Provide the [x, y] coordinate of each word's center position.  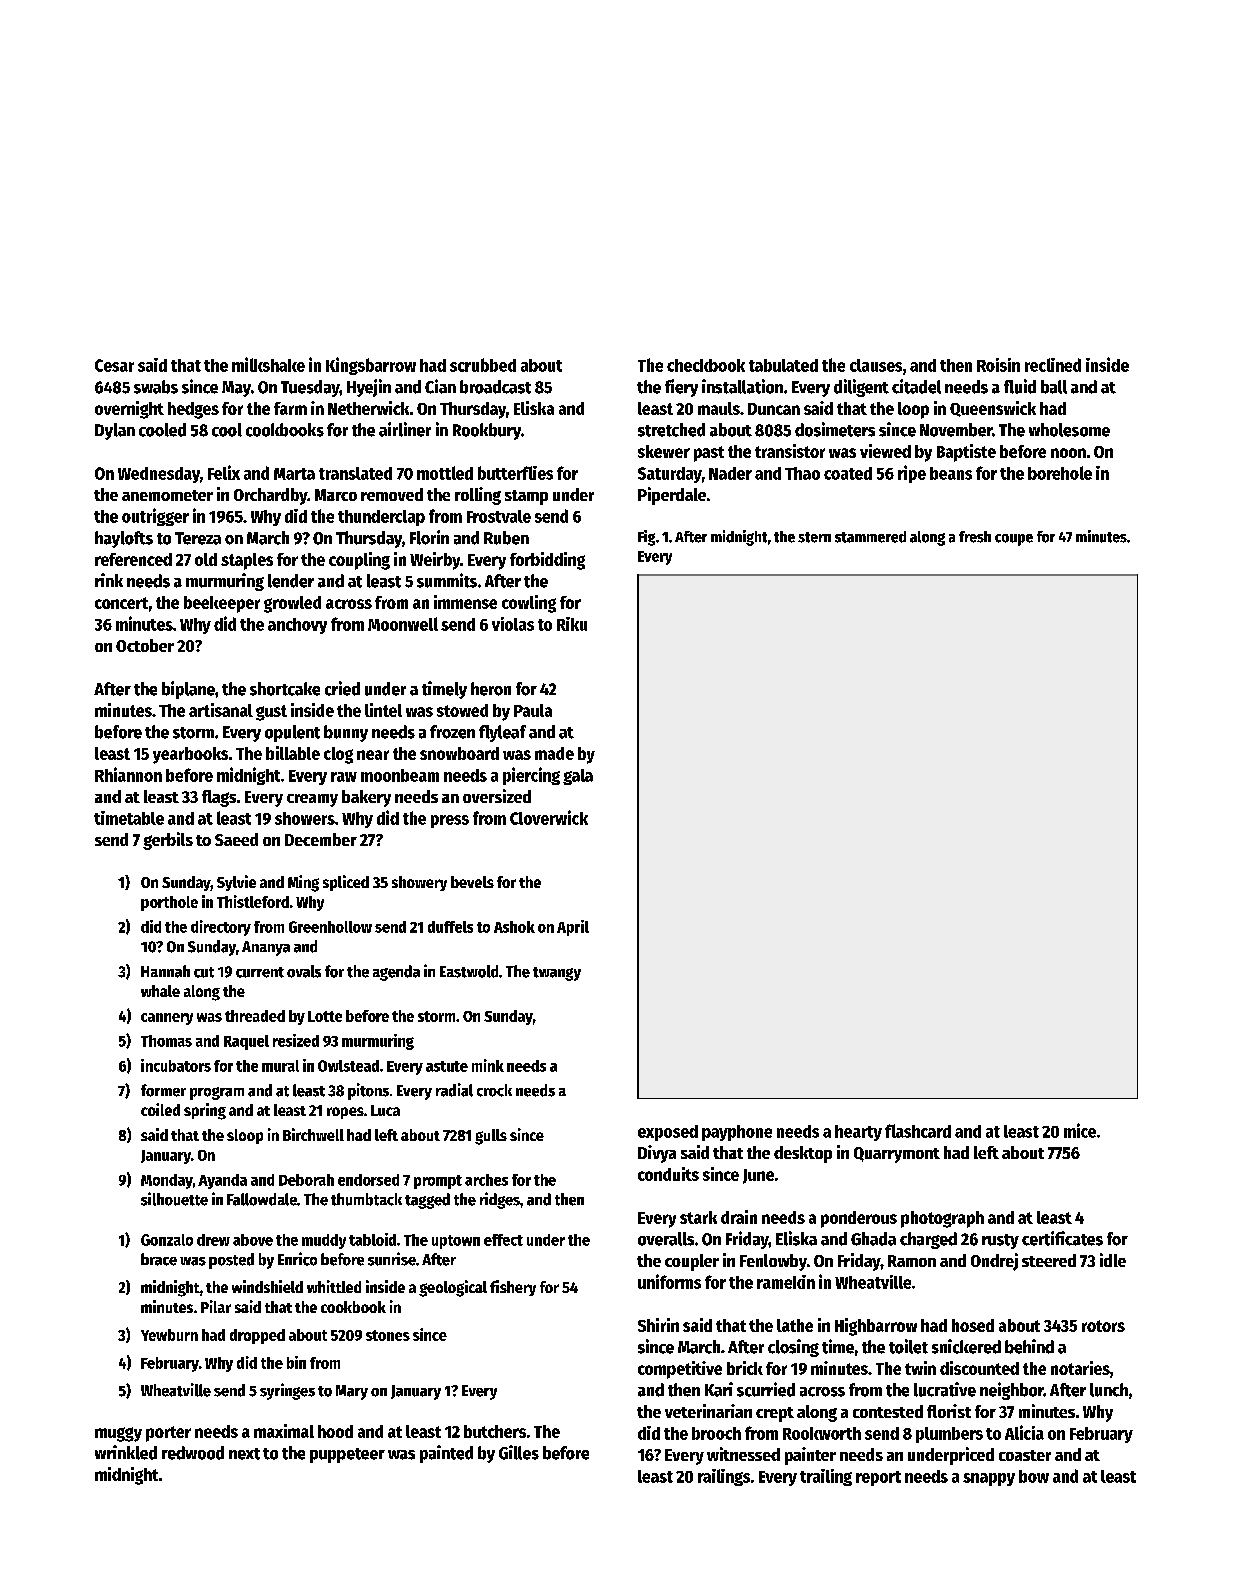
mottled [445, 473]
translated [355, 473]
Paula [533, 710]
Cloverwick [549, 817]
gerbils [168, 841]
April [573, 928]
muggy [118, 1434]
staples [247, 561]
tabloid [372, 1239]
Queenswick [993, 409]
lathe [795, 1325]
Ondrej [994, 1262]
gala [578, 777]
